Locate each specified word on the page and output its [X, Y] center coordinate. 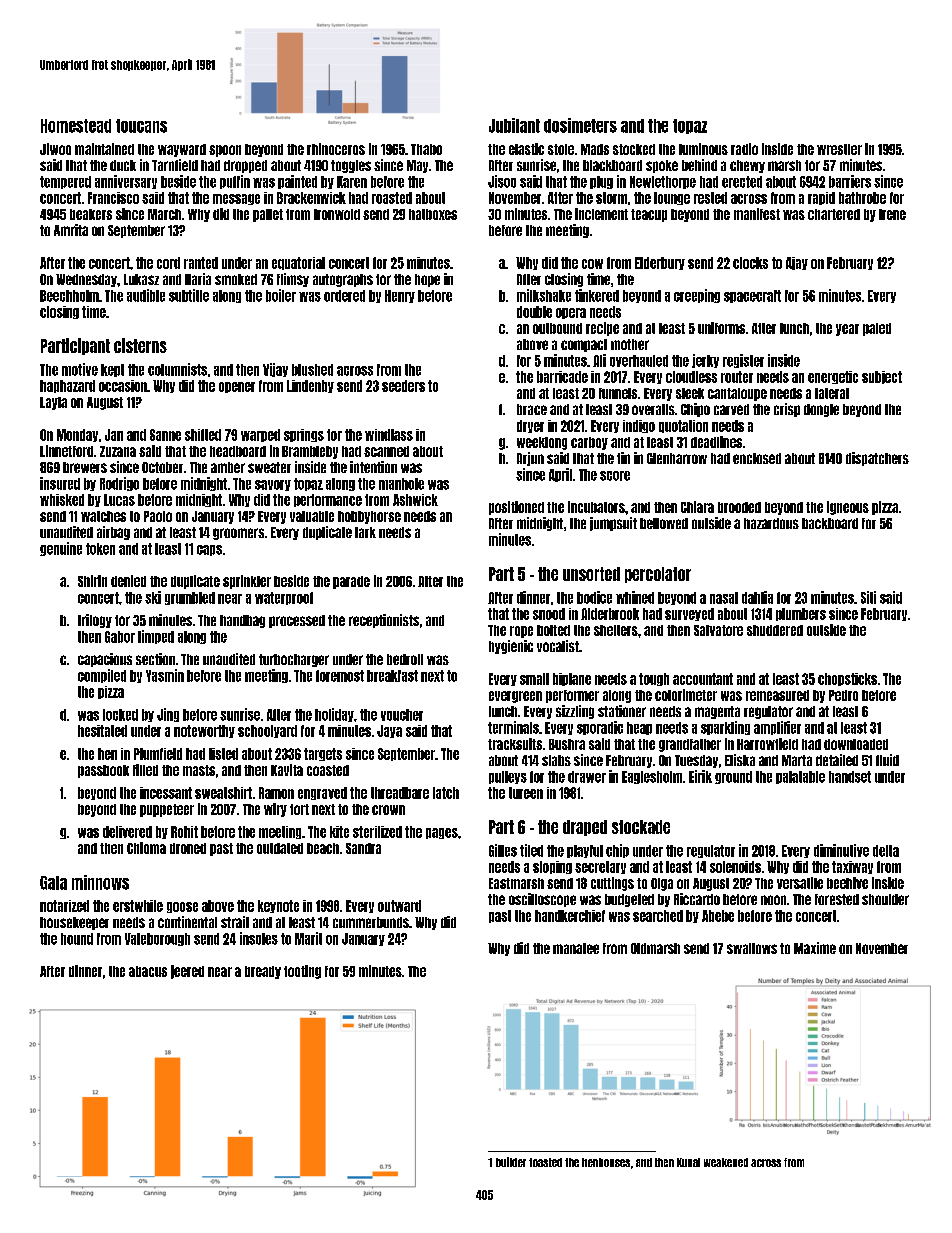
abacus [148, 971]
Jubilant [514, 125]
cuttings [612, 884]
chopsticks [847, 679]
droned [188, 848]
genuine [61, 549]
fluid [887, 760]
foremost [340, 676]
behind [699, 165]
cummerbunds [371, 922]
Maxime [815, 948]
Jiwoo [55, 149]
